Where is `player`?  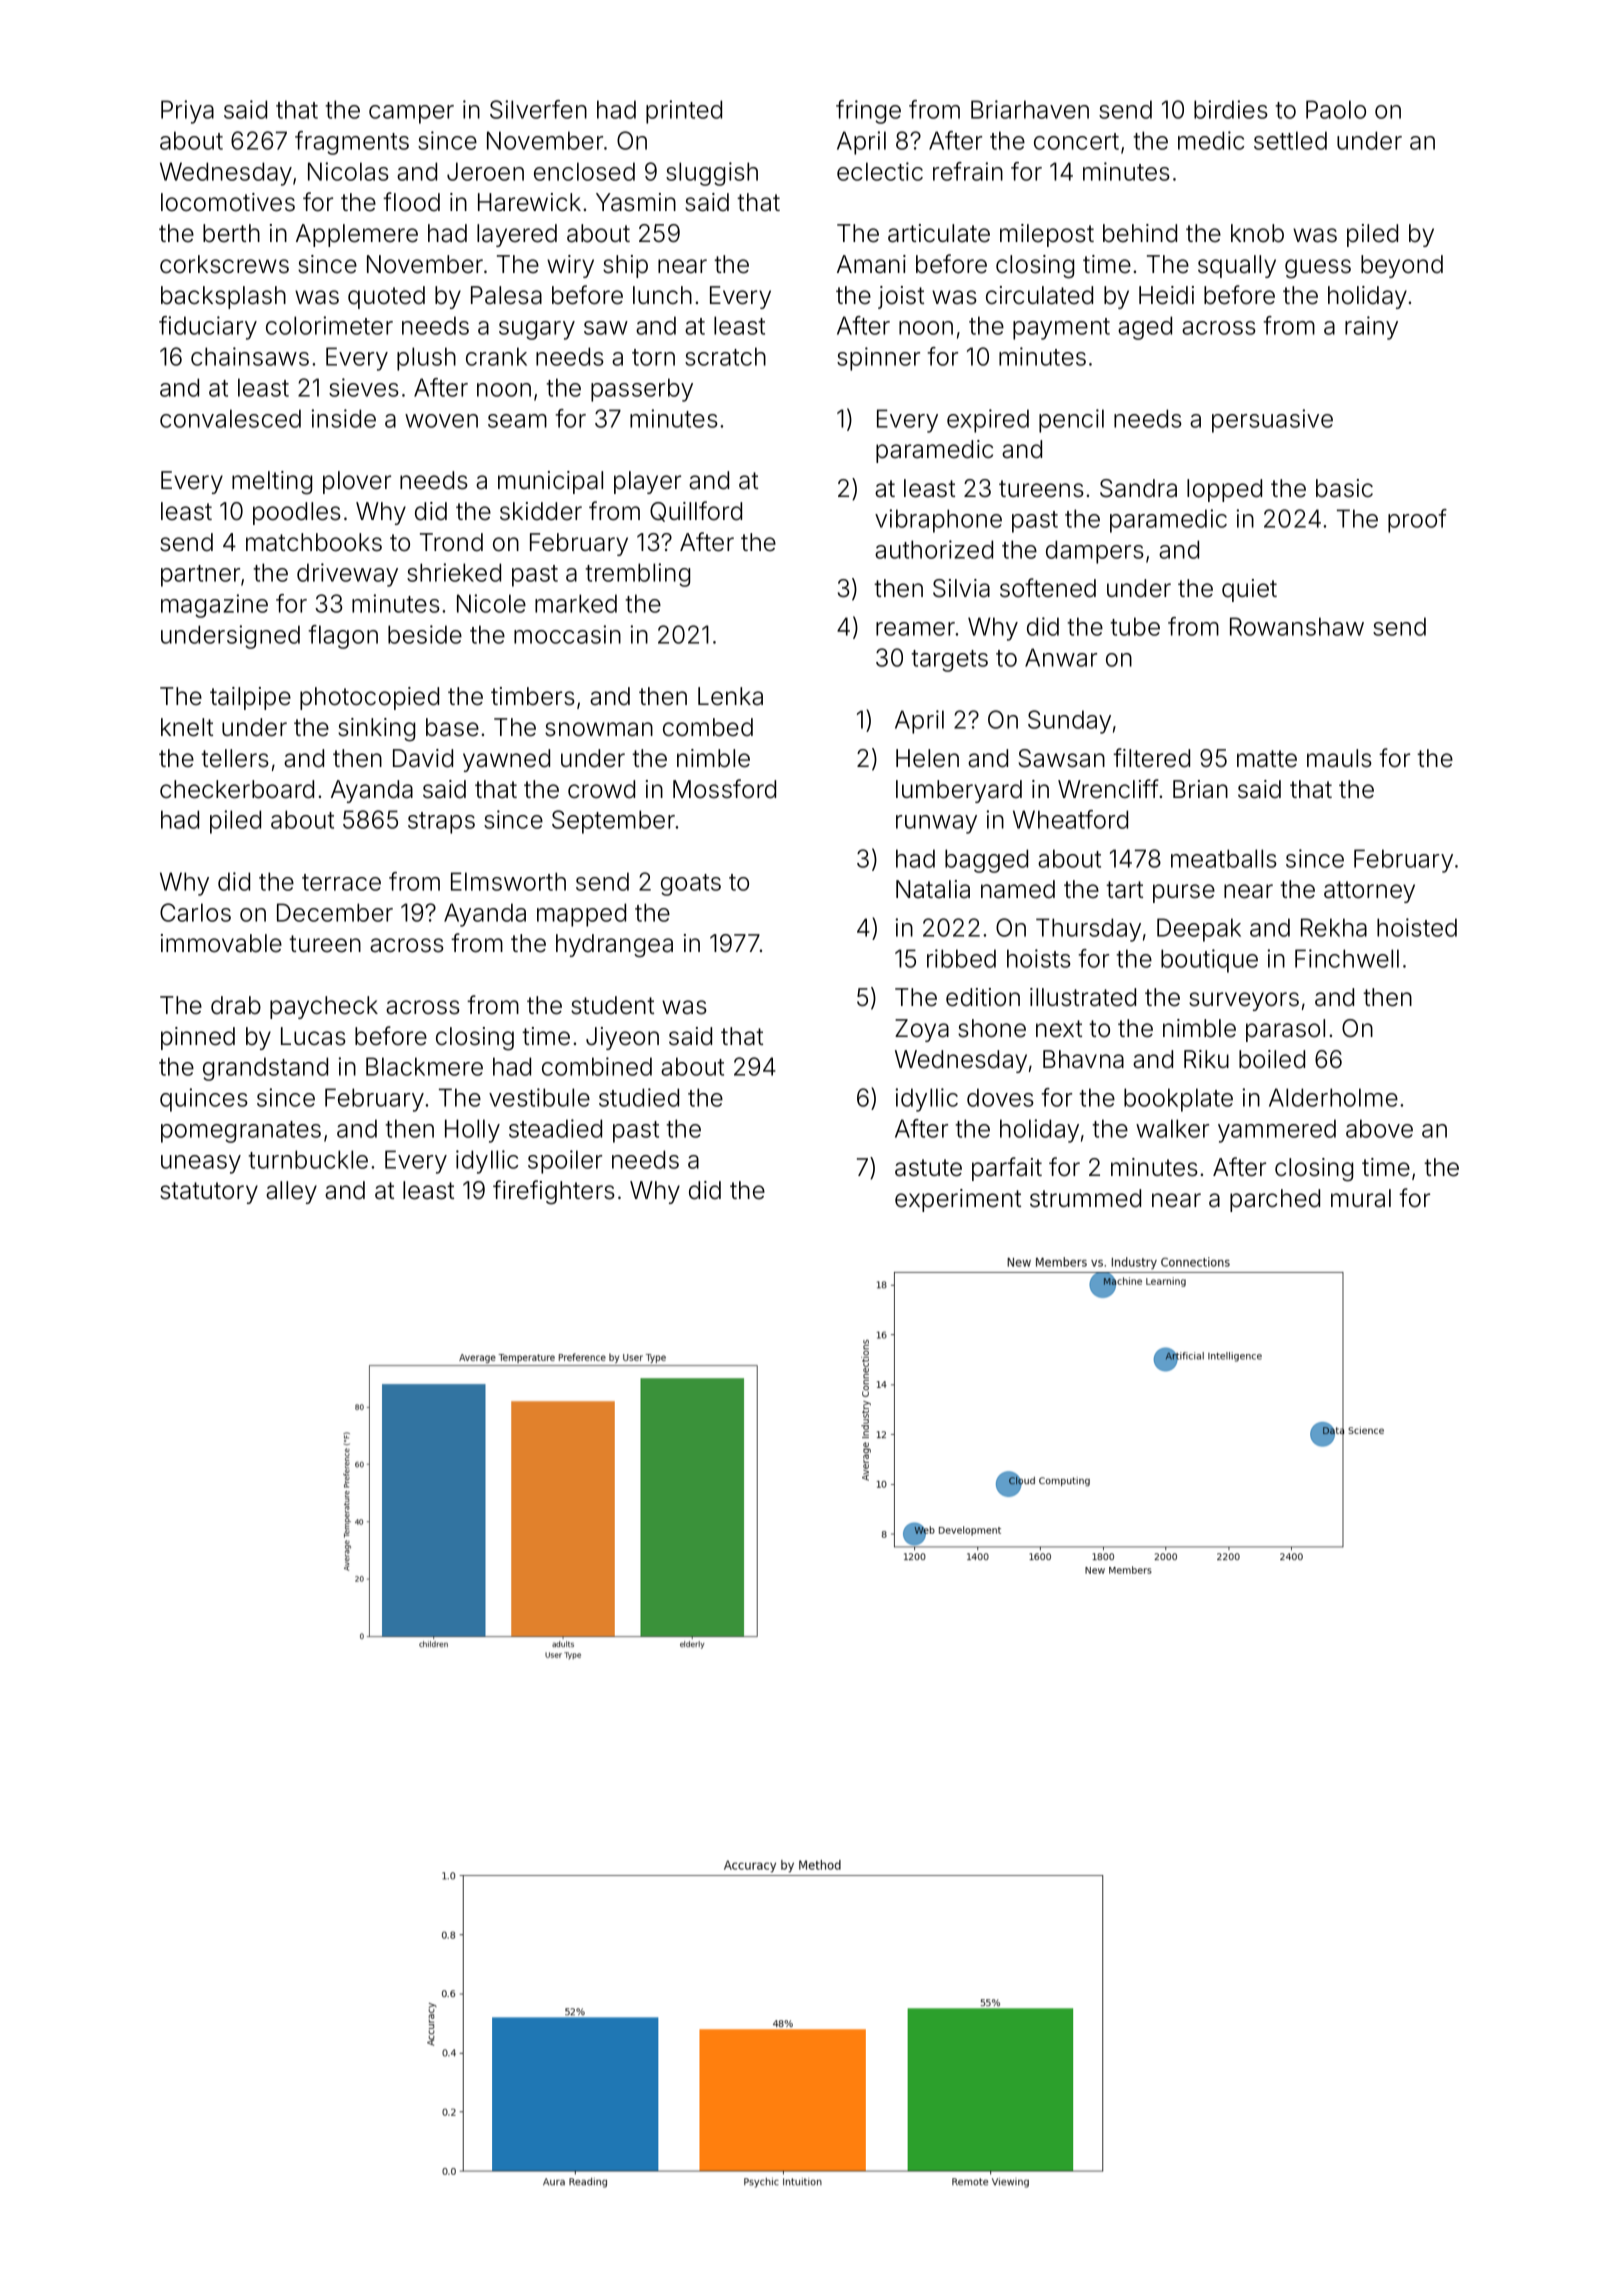
player is located at coordinates (647, 482).
